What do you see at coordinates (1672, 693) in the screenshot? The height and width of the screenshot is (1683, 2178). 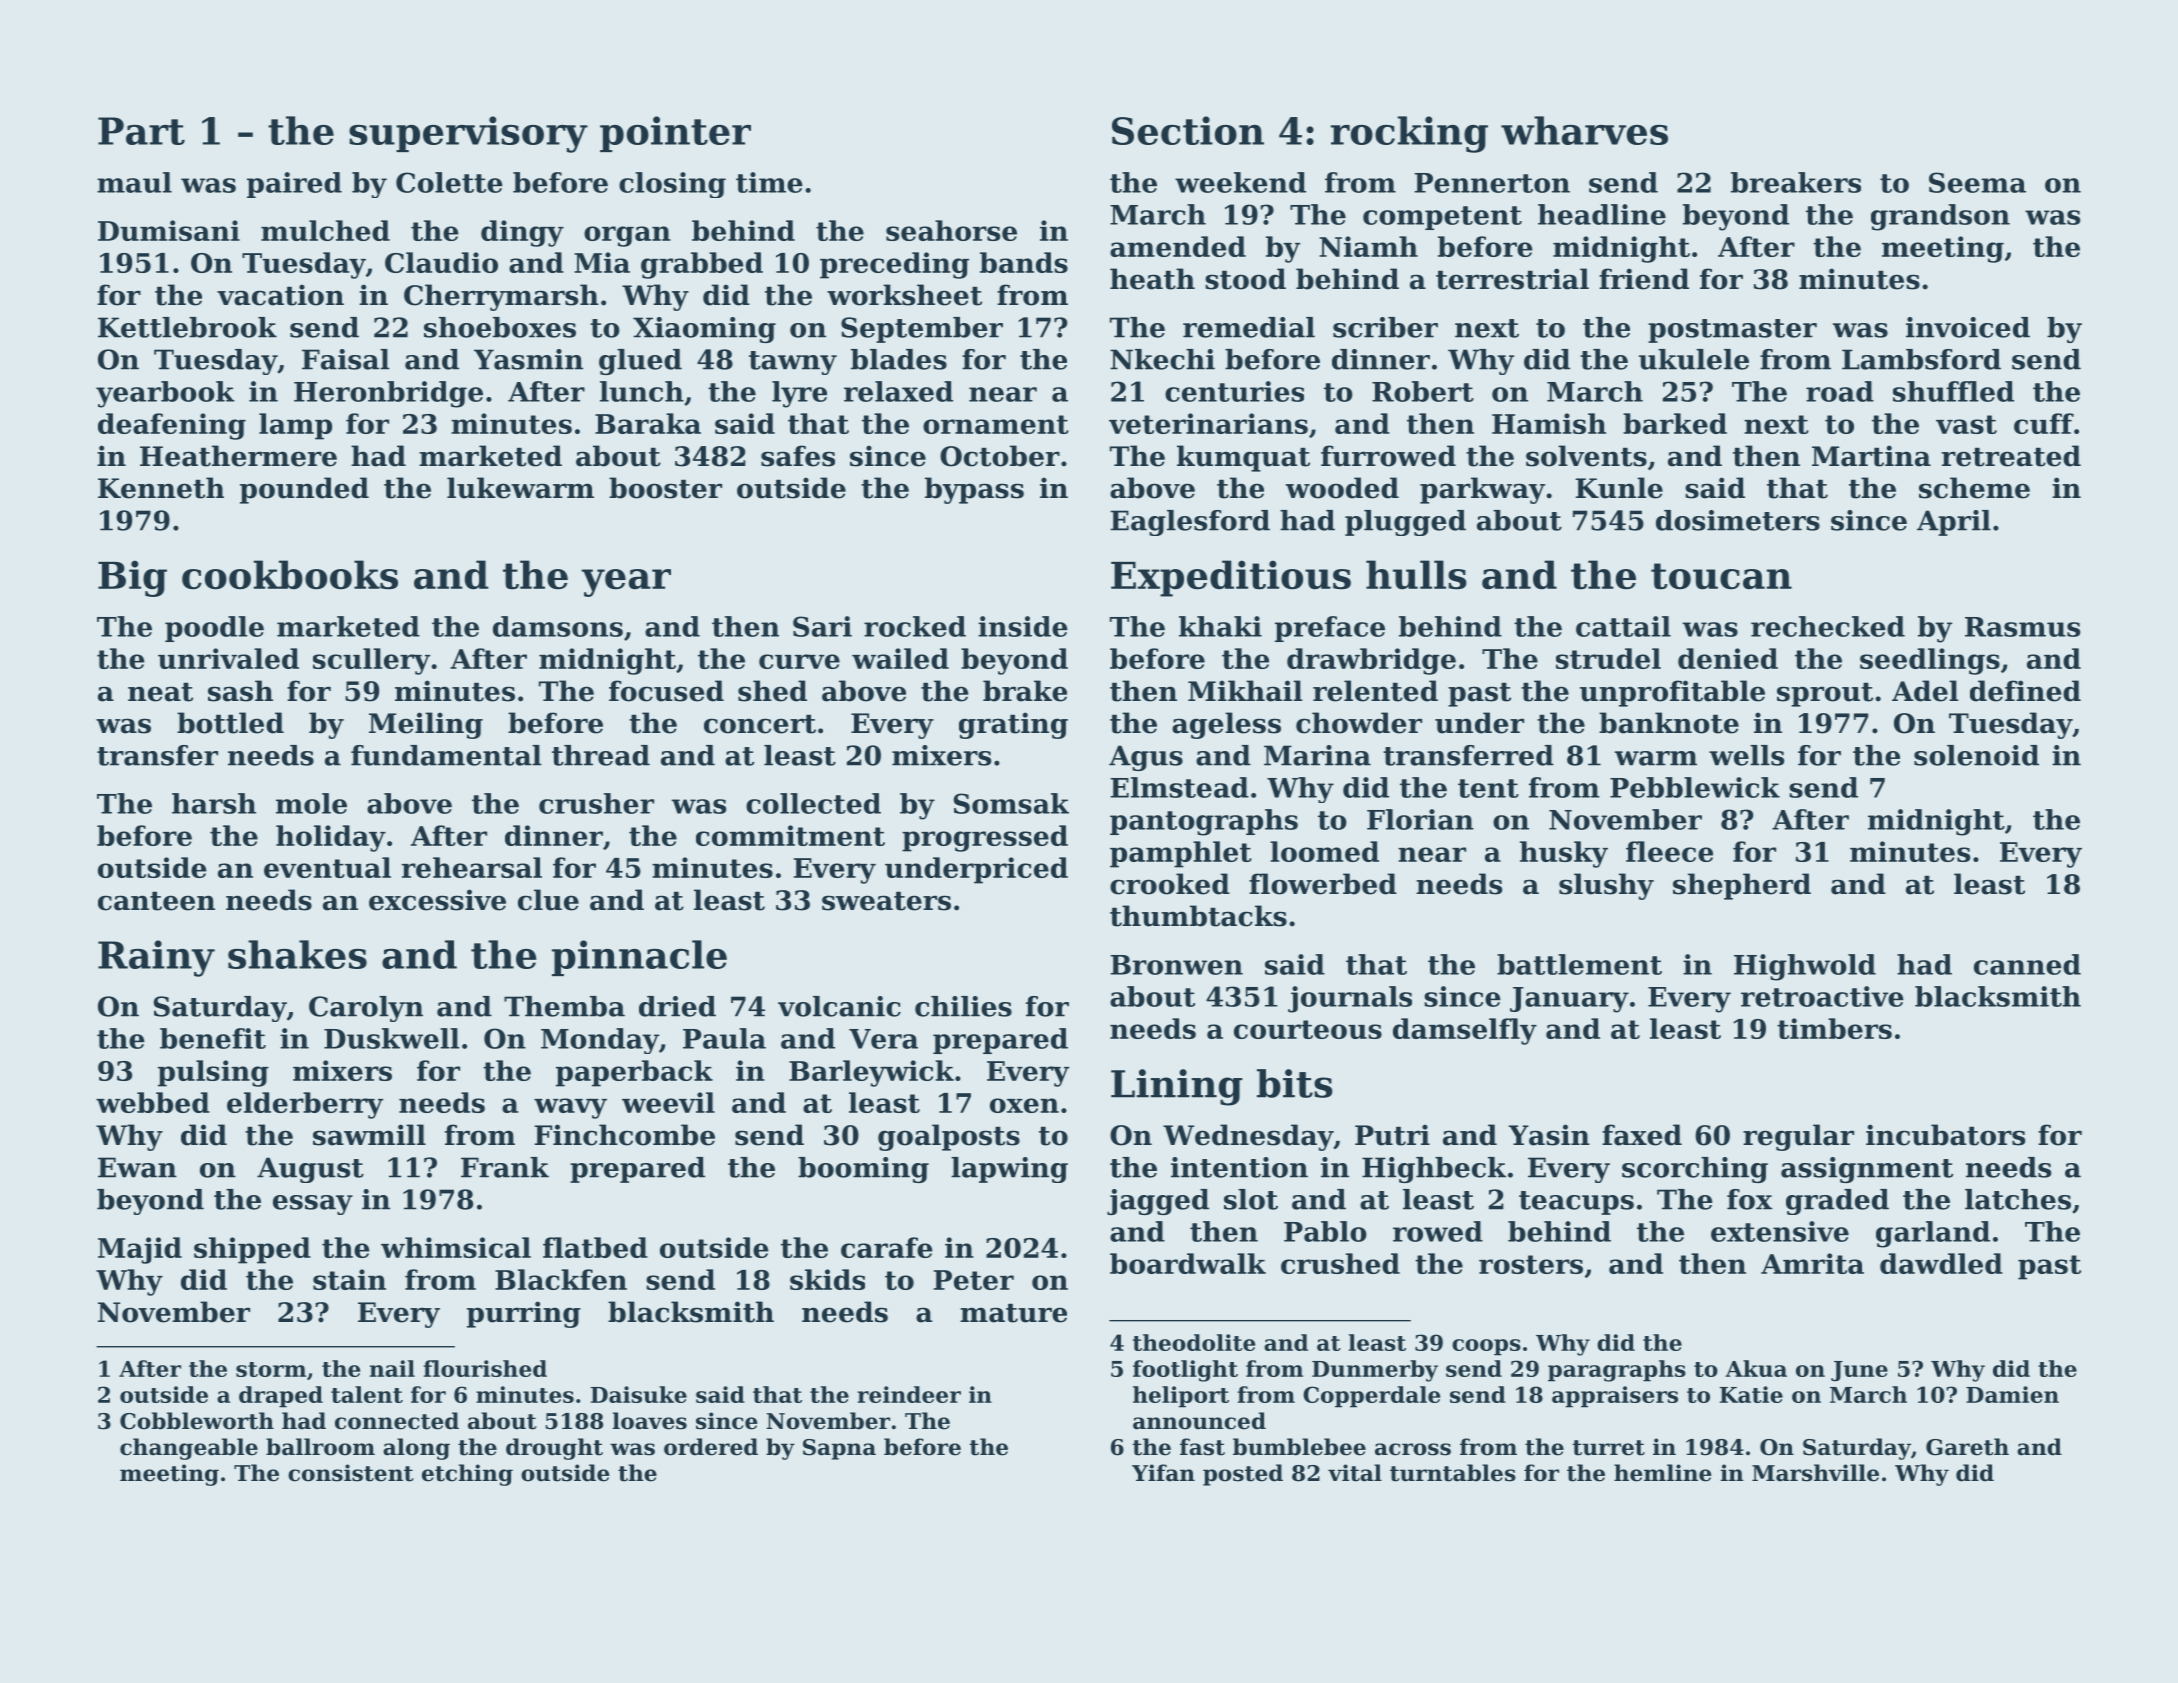 I see `unprofitable` at bounding box center [1672, 693].
